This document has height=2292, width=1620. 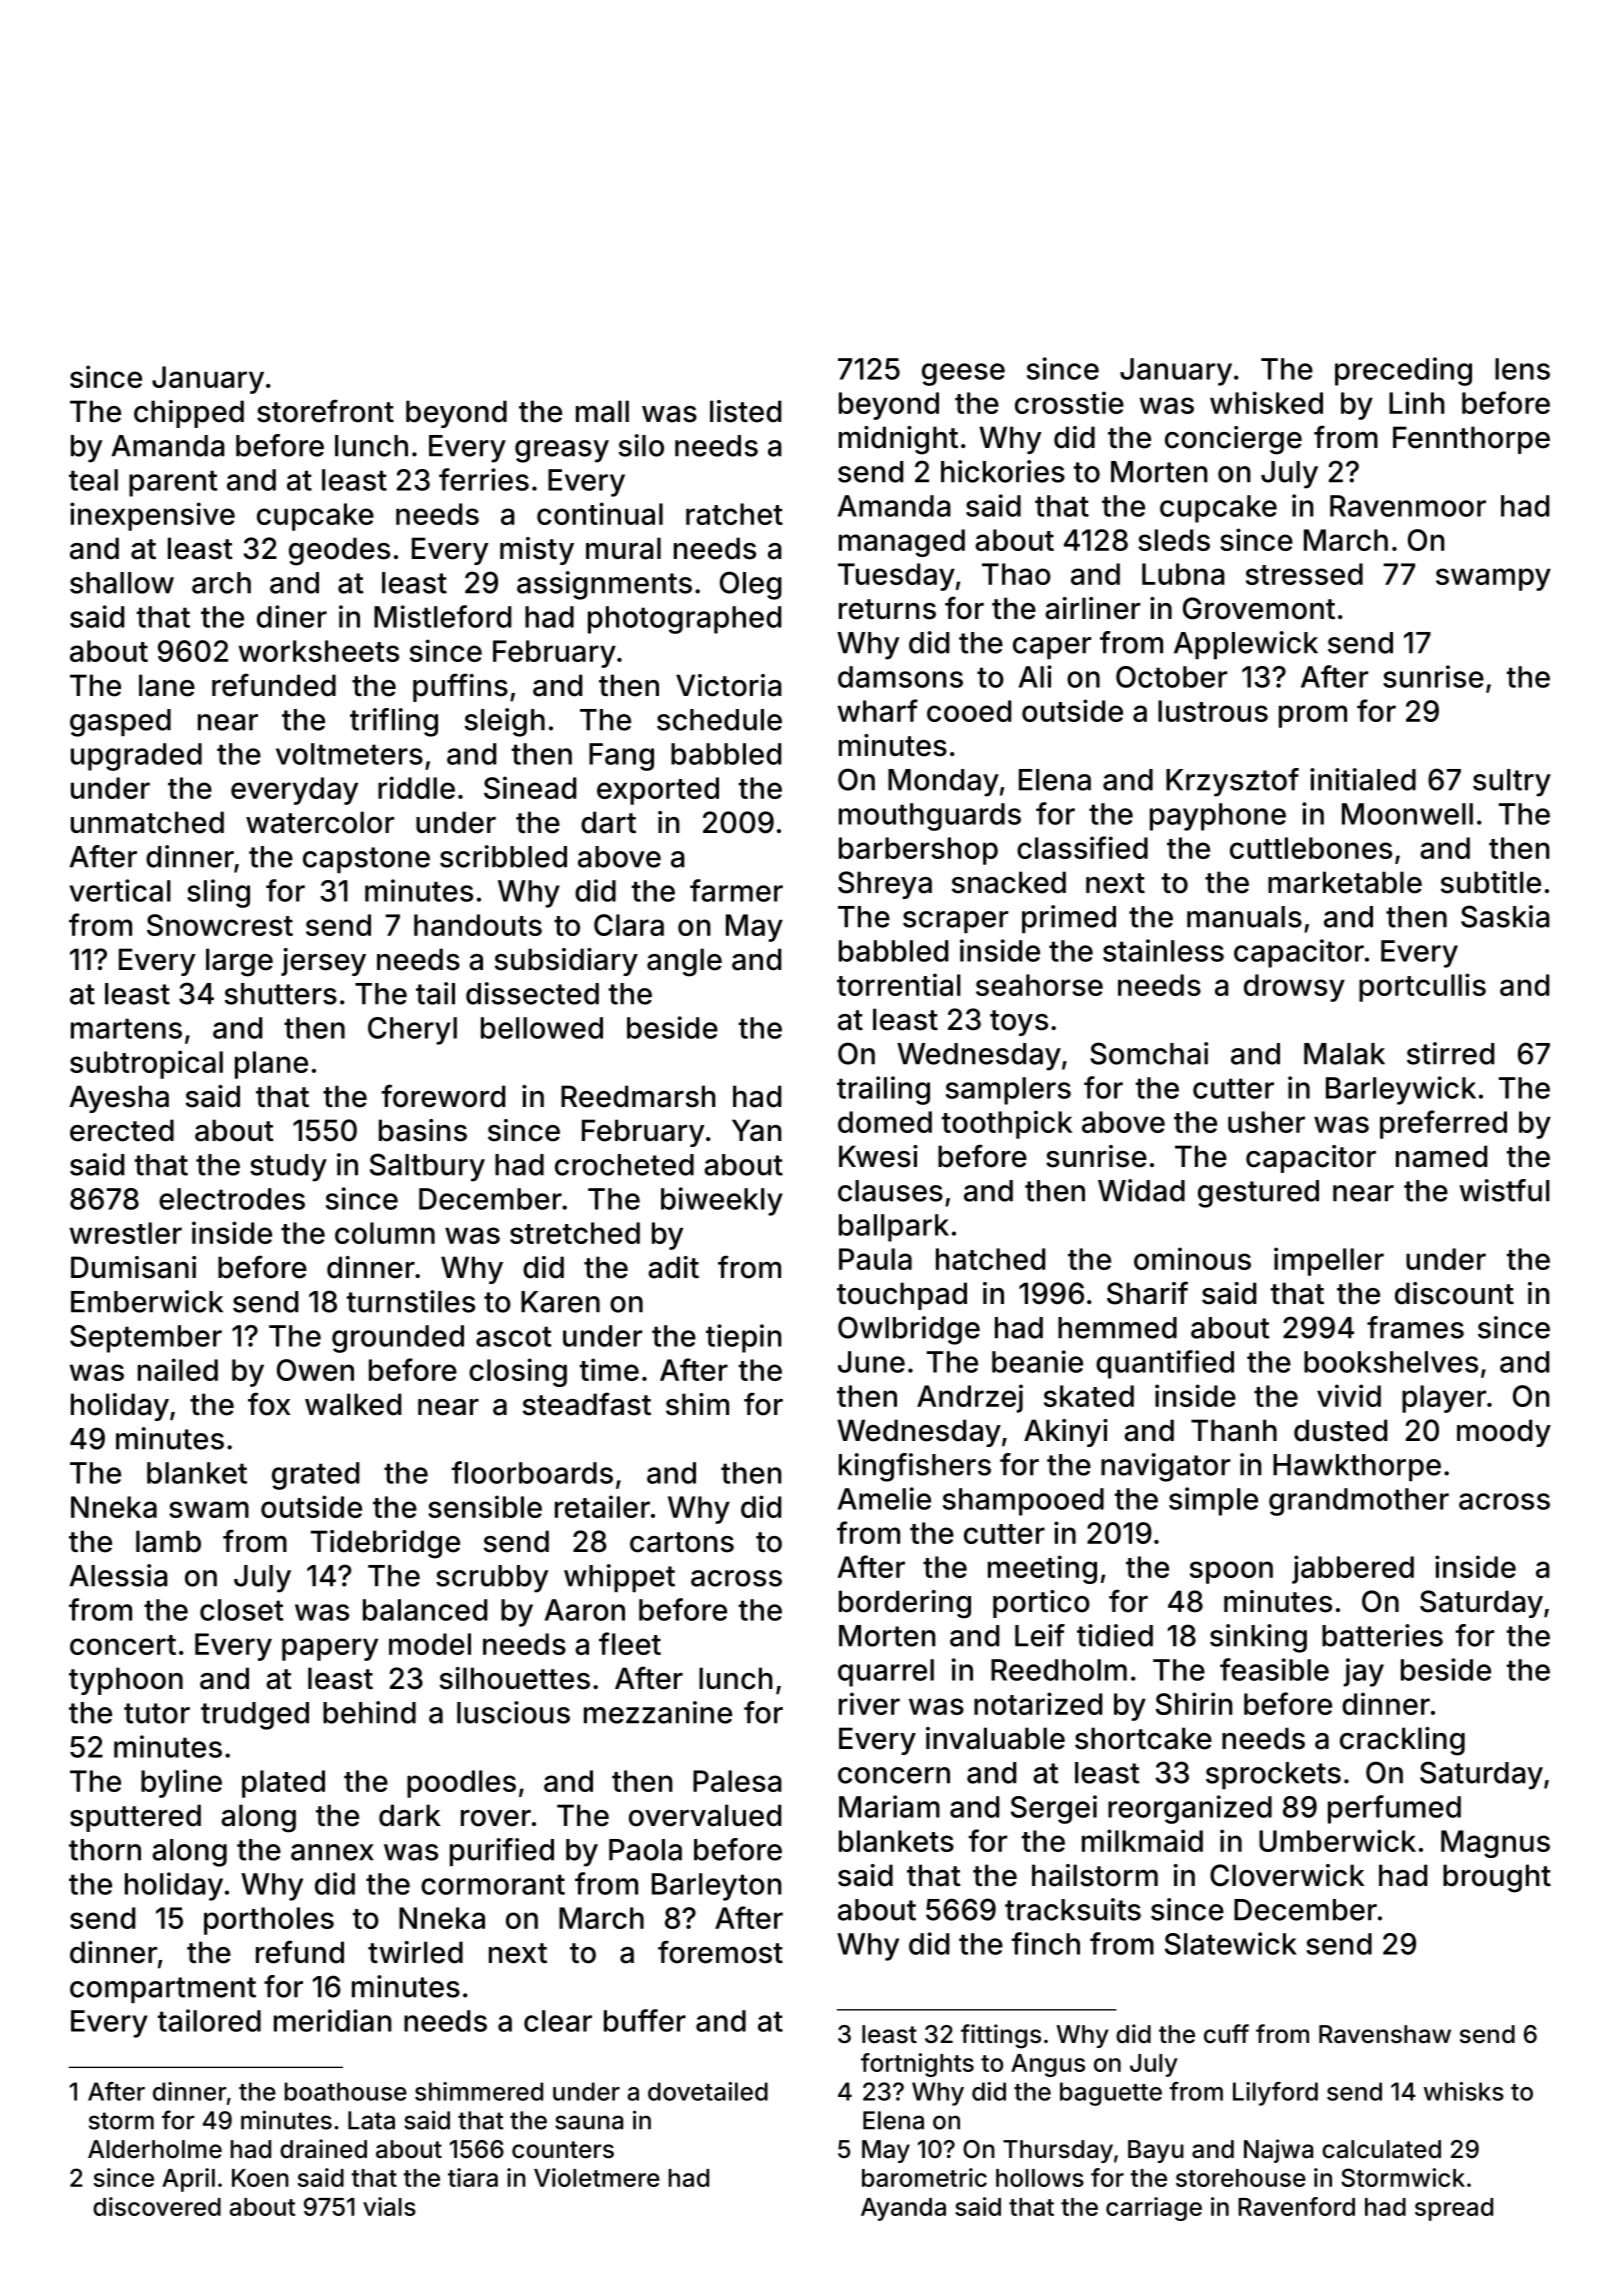 What do you see at coordinates (1311, 848) in the document?
I see `cuttlebones` at bounding box center [1311, 848].
